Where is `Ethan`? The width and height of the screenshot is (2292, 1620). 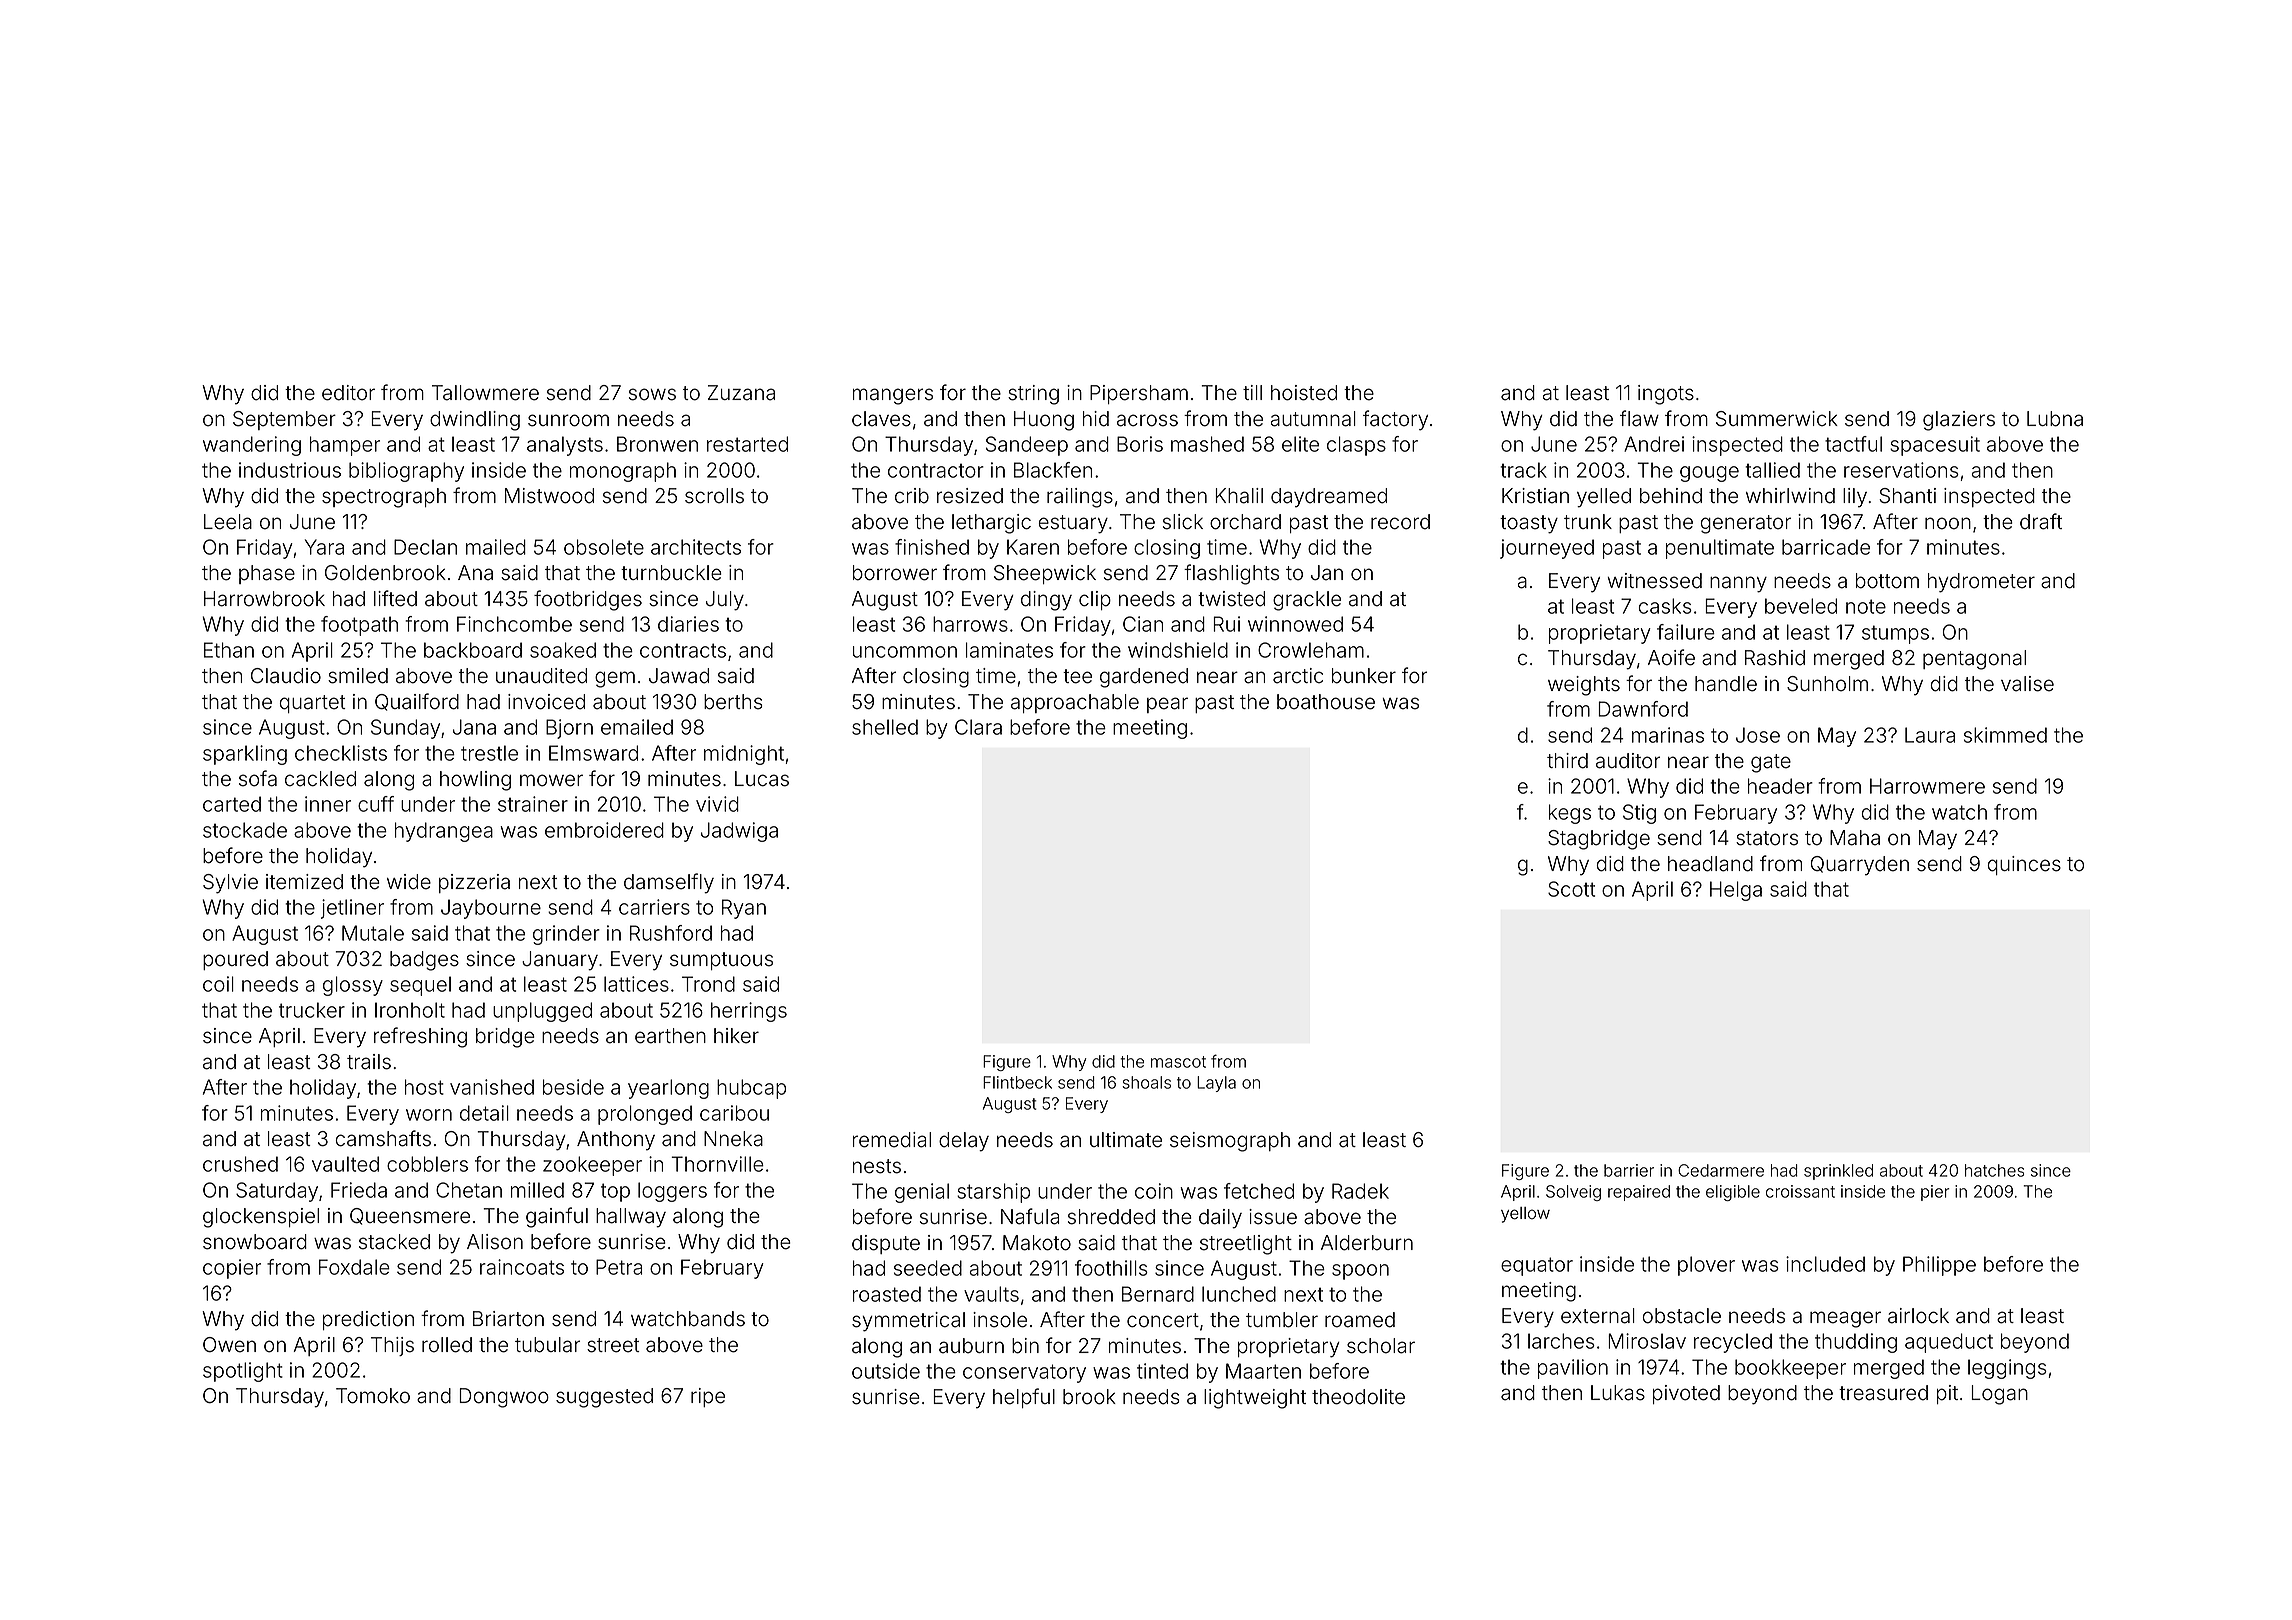
Ethan is located at coordinates (229, 650).
